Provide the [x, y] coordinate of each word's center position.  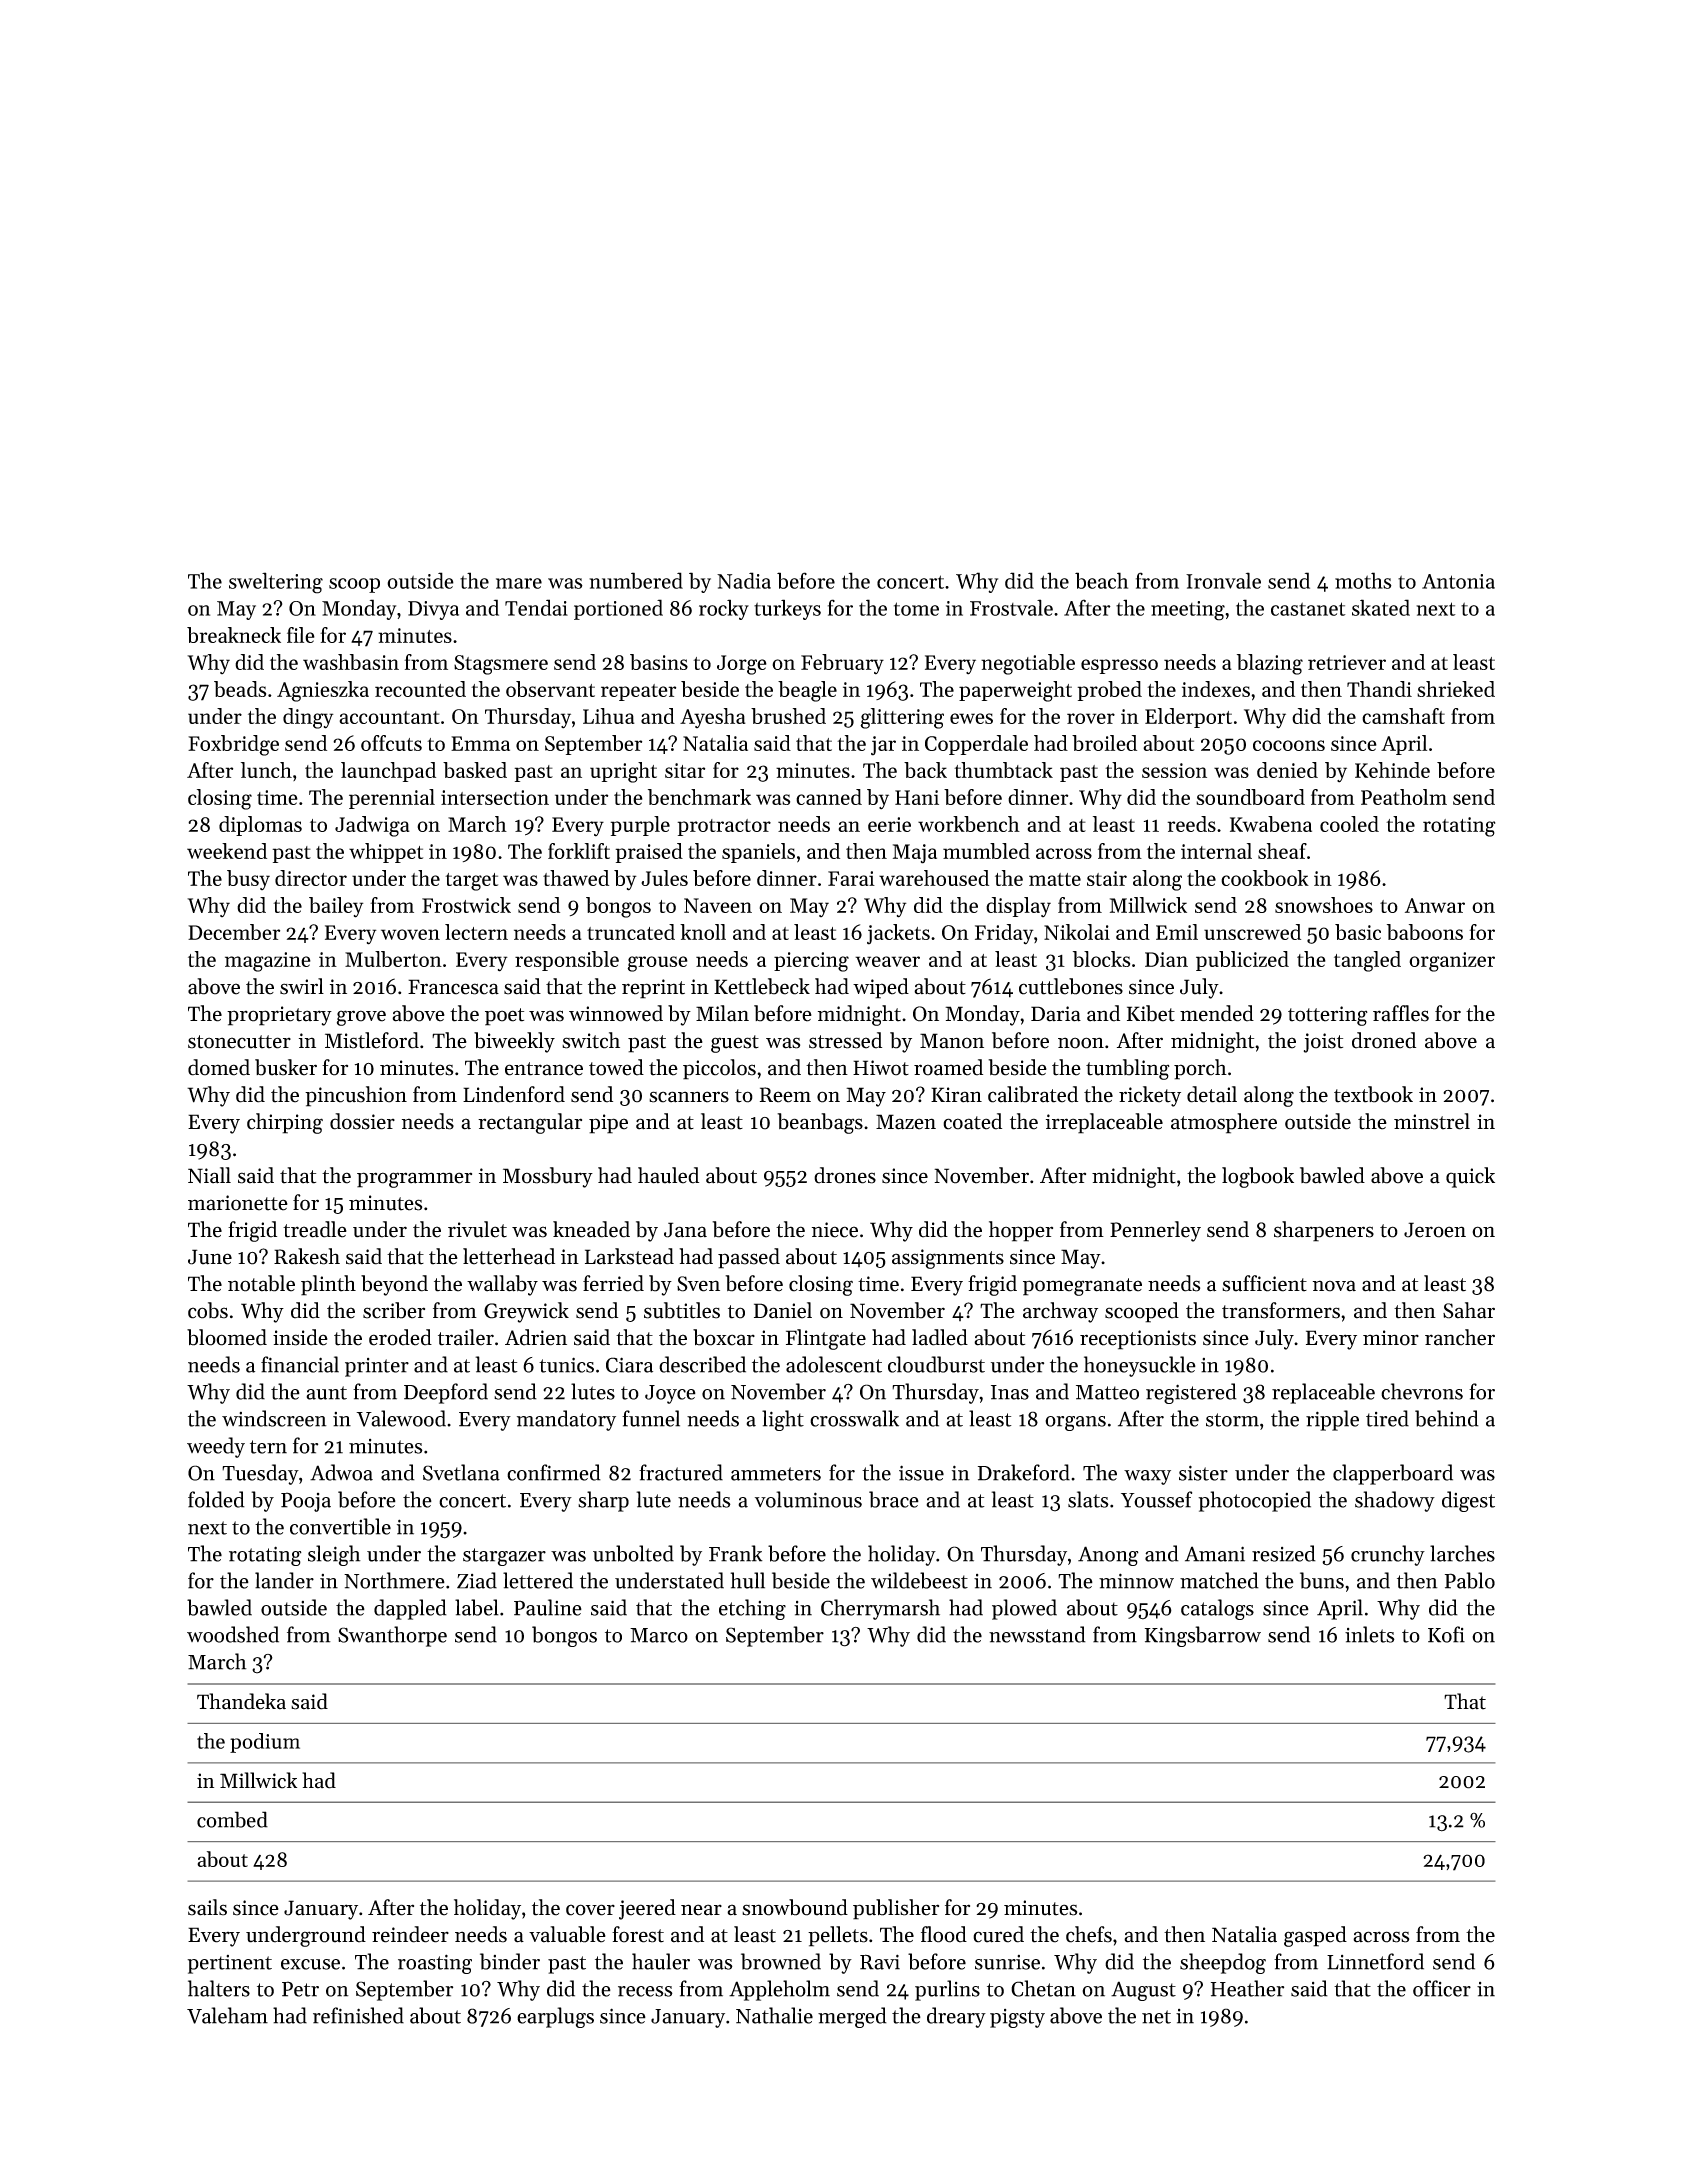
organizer [1452, 962]
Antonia [1458, 581]
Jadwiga [372, 826]
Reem [785, 1095]
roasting [435, 1964]
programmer [414, 1180]
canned [829, 797]
